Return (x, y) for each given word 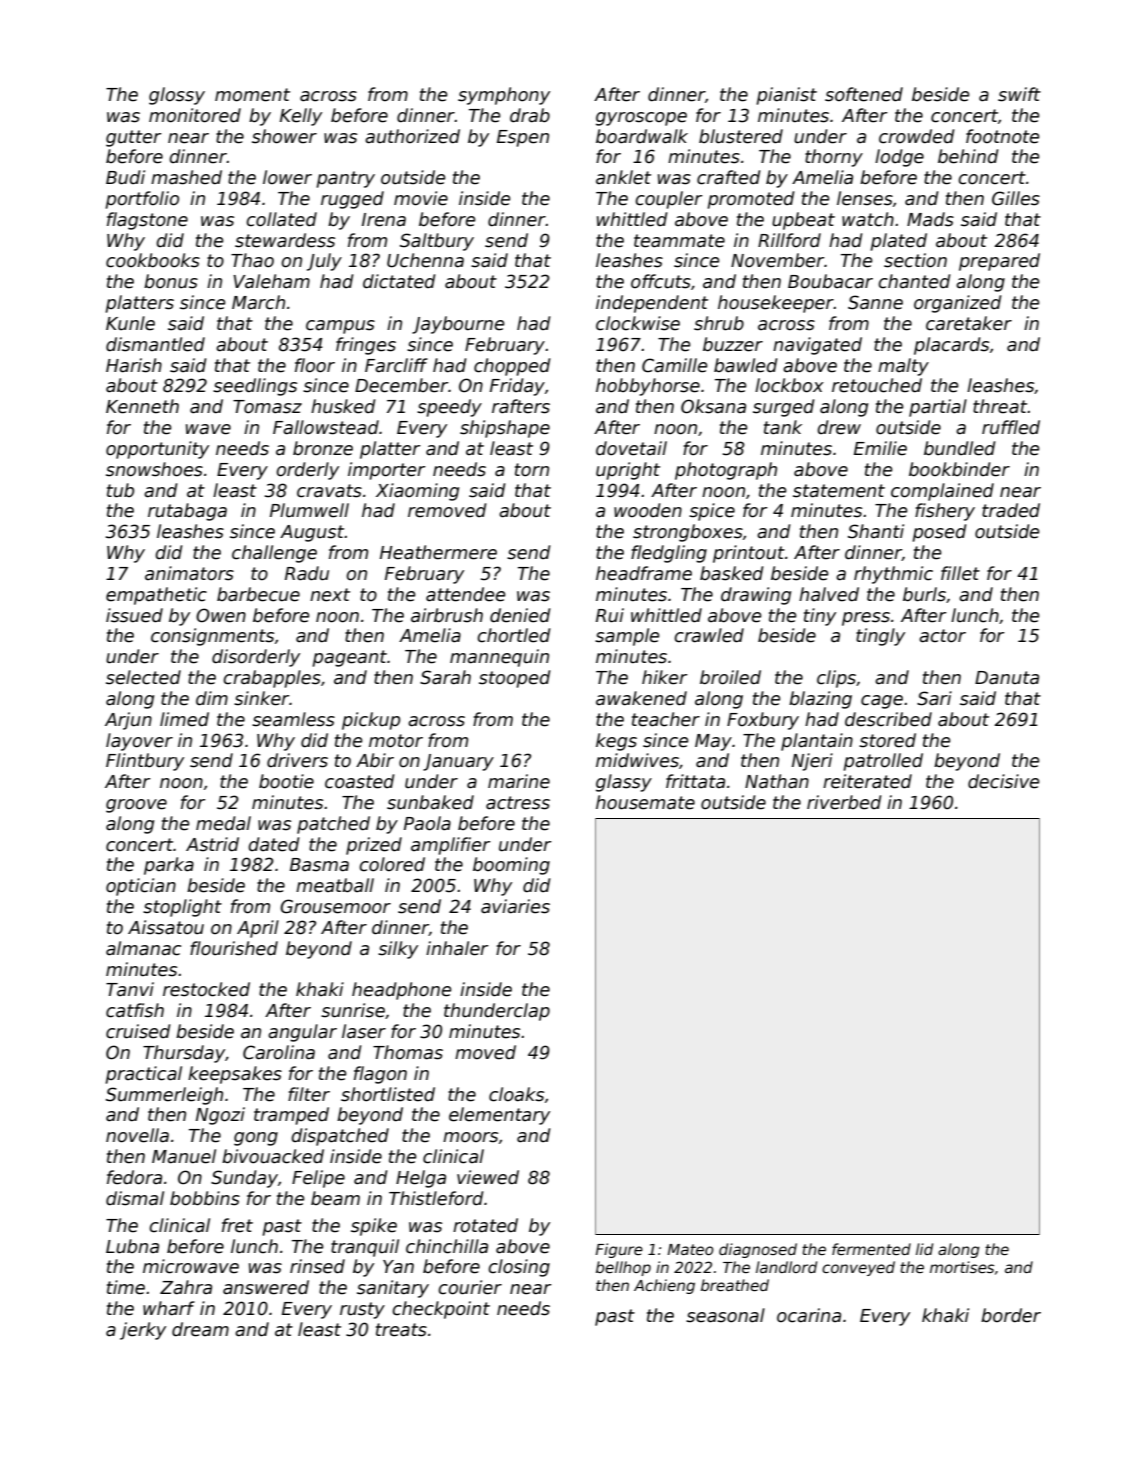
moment (252, 95)
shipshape (505, 429)
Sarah (445, 677)
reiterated (867, 781)
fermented (871, 1249)
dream (200, 1329)
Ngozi (220, 1116)
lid (924, 1249)
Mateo (690, 1249)
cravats (329, 491)
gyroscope (641, 119)
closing (519, 1268)
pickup (371, 721)
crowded (917, 136)
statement (839, 491)
